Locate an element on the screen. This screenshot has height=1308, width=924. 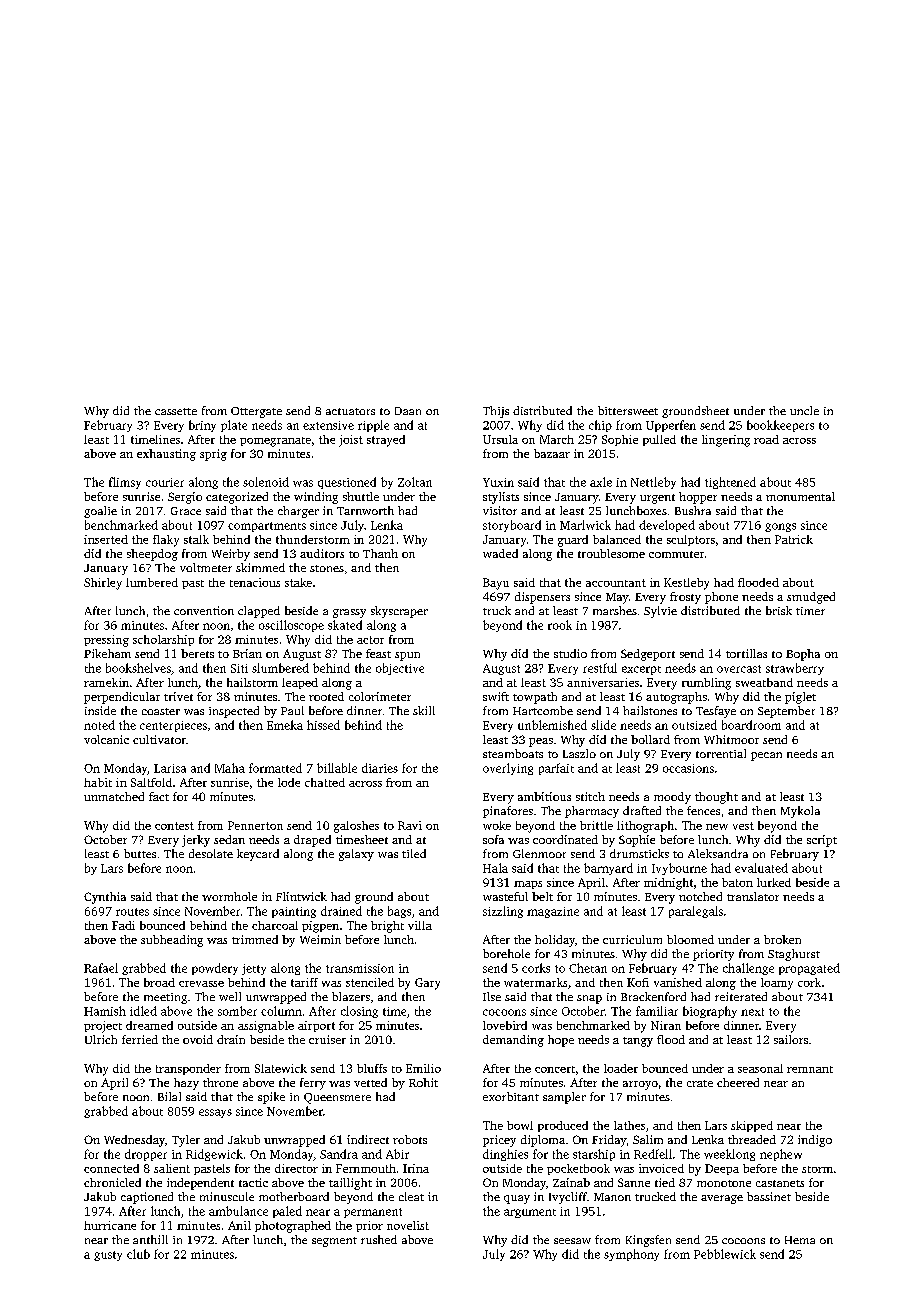
Ursula is located at coordinates (500, 439).
